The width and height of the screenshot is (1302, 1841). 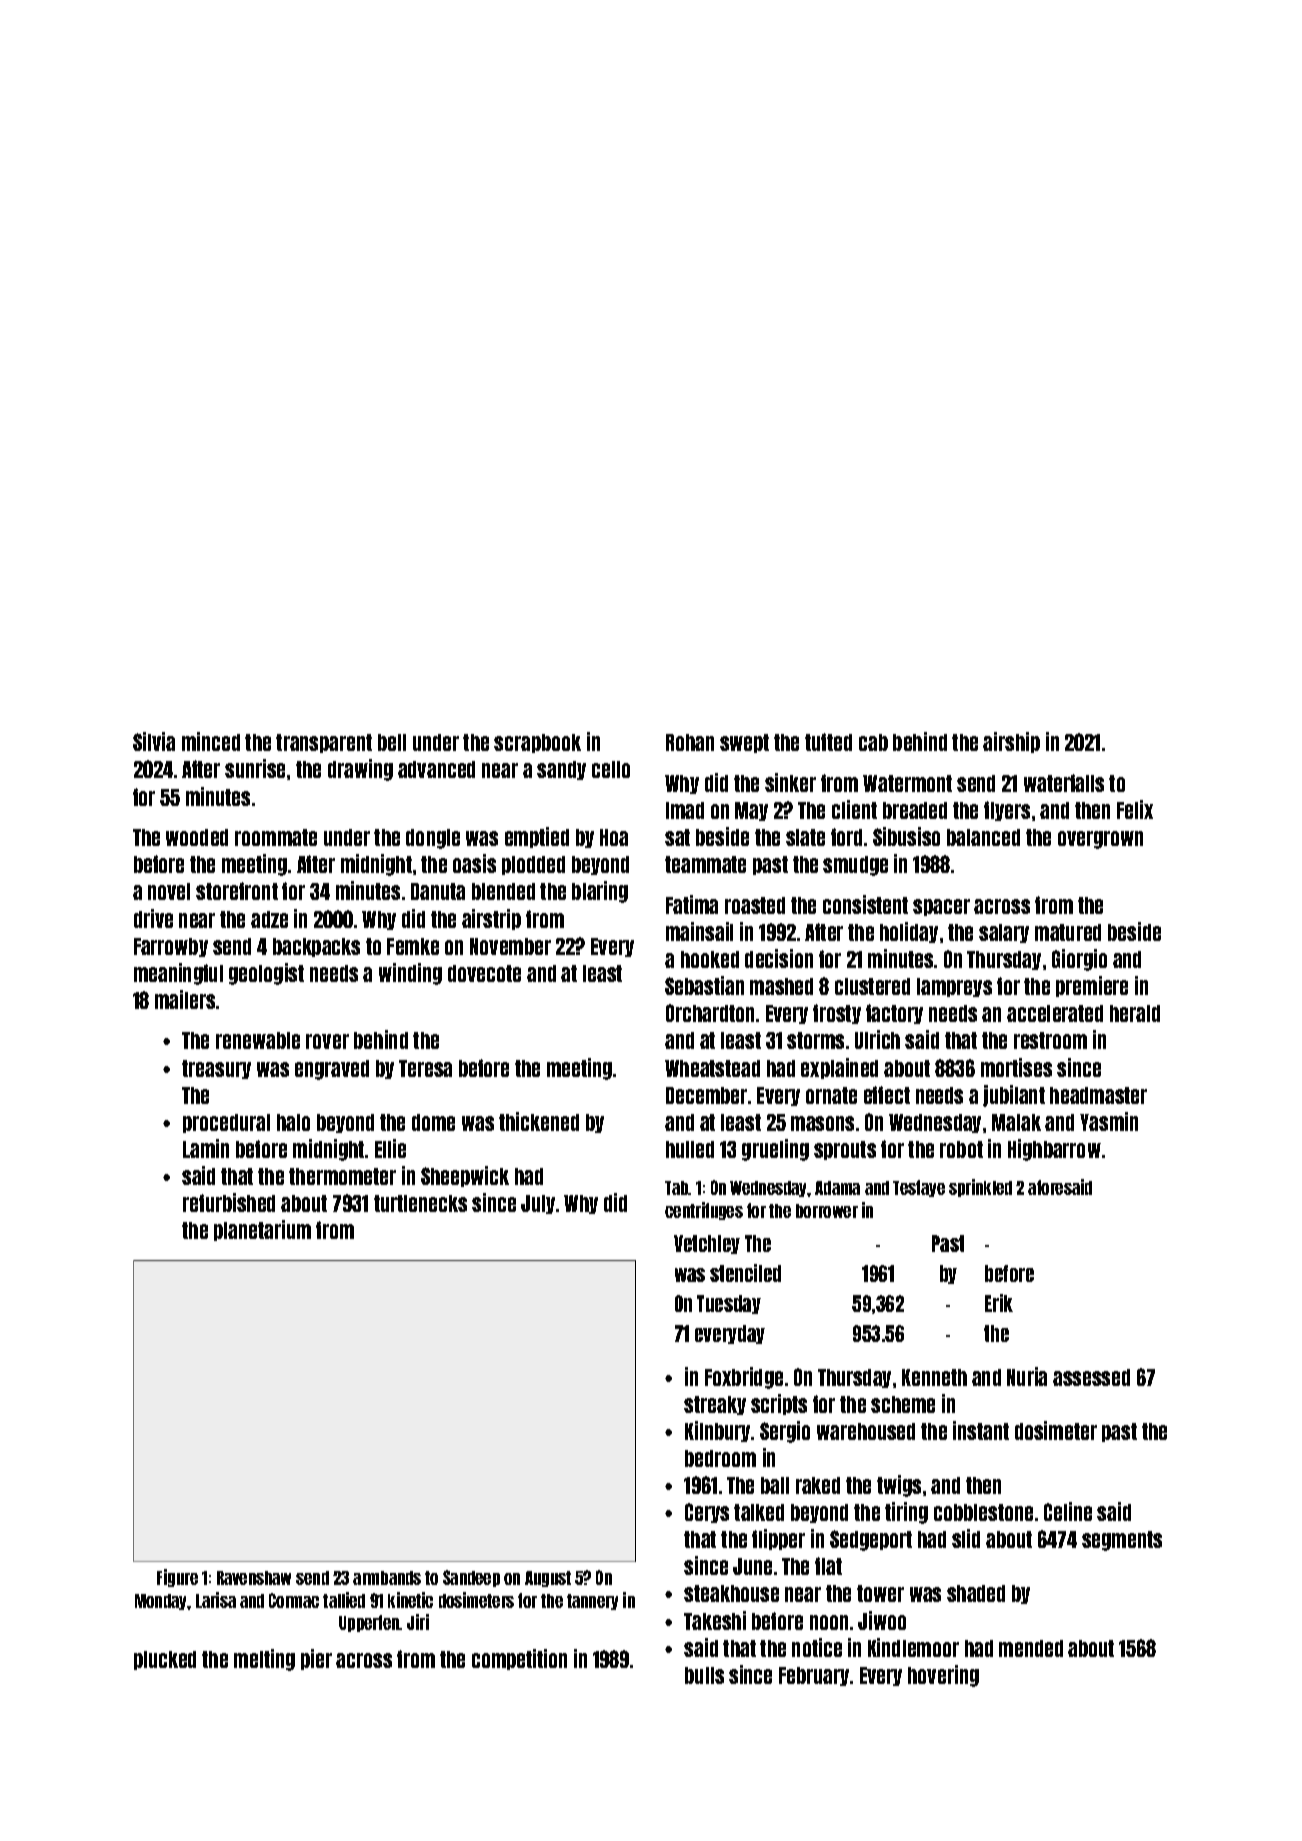 What do you see at coordinates (731, 1593) in the screenshot?
I see `steakhouse` at bounding box center [731, 1593].
